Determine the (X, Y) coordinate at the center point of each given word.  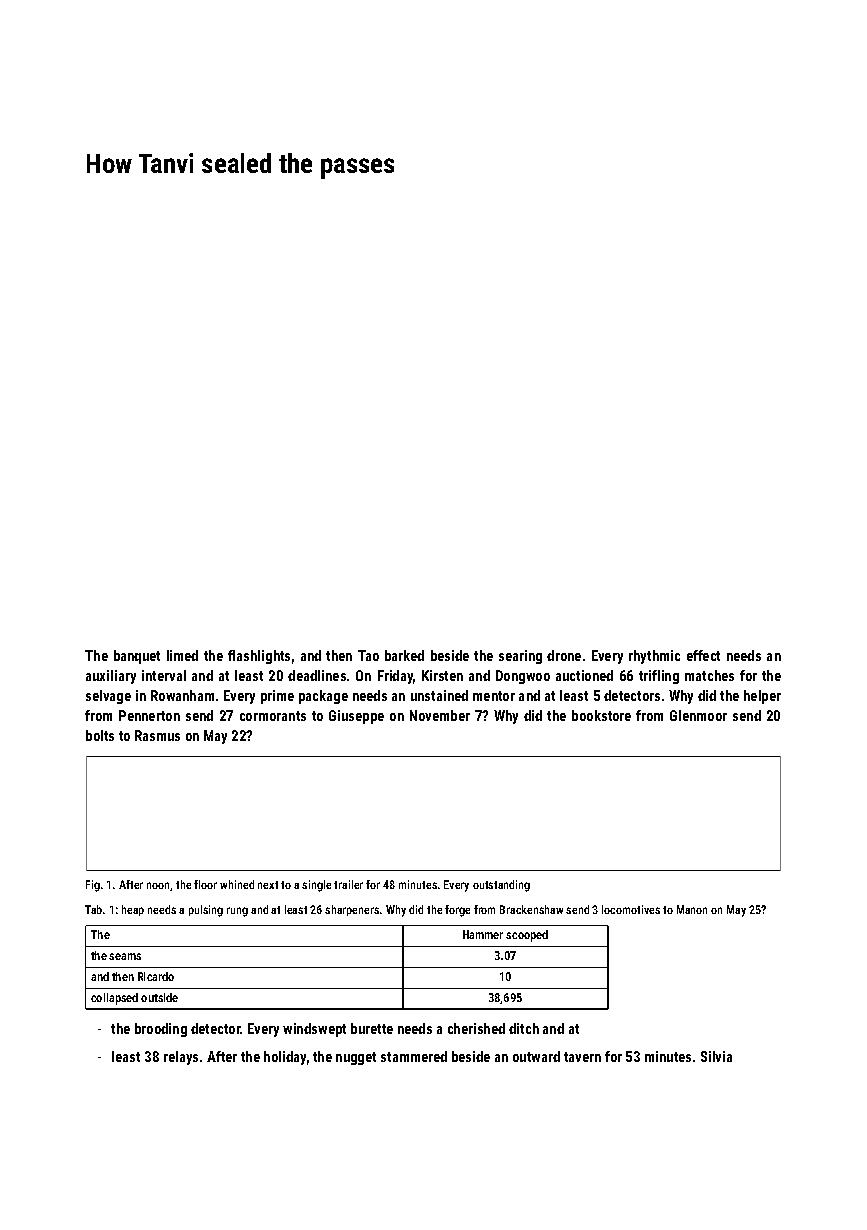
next (268, 885)
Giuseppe (356, 717)
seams (125, 956)
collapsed (114, 999)
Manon (692, 909)
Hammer (483, 934)
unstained (439, 695)
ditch (524, 1028)
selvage (108, 697)
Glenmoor (698, 715)
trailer (348, 884)
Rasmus (157, 735)
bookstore (601, 715)
